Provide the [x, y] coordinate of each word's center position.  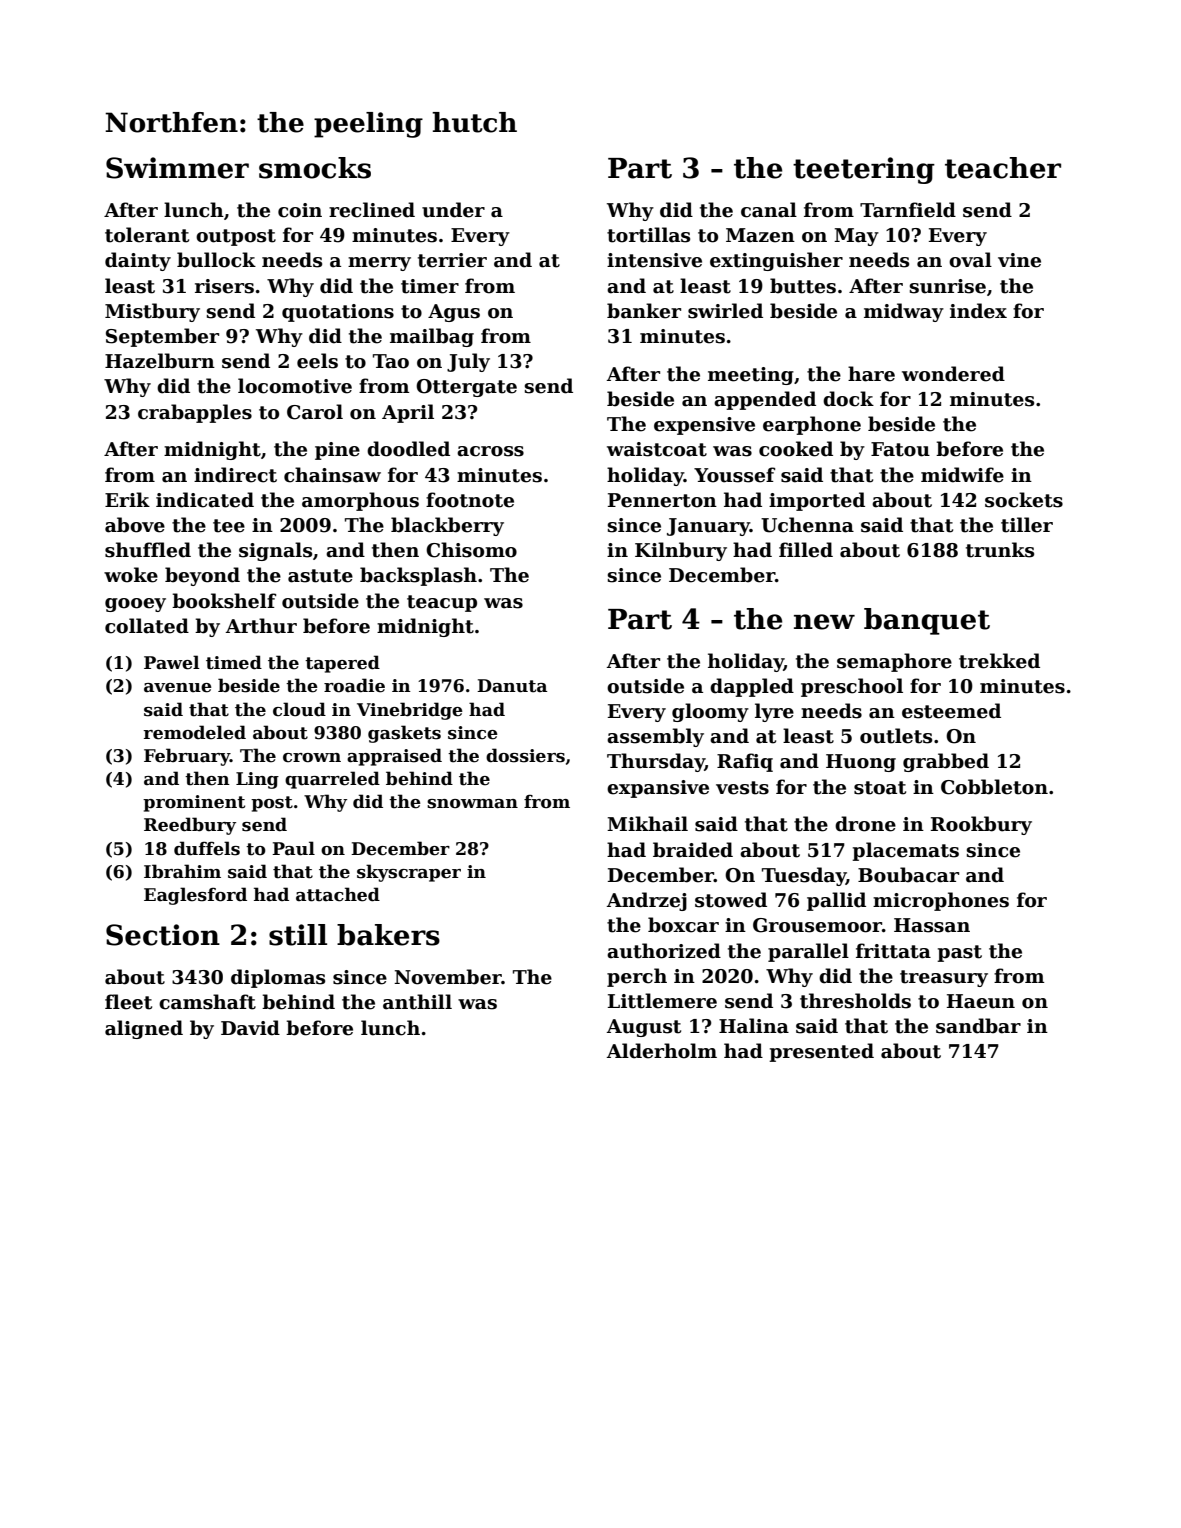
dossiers [525, 755]
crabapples [195, 413]
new [824, 622]
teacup [442, 603]
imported [817, 501]
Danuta [512, 686]
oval [970, 260]
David [250, 1028]
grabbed [946, 762]
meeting [751, 376]
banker [644, 311]
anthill [417, 1002]
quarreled [332, 780]
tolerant [147, 235]
